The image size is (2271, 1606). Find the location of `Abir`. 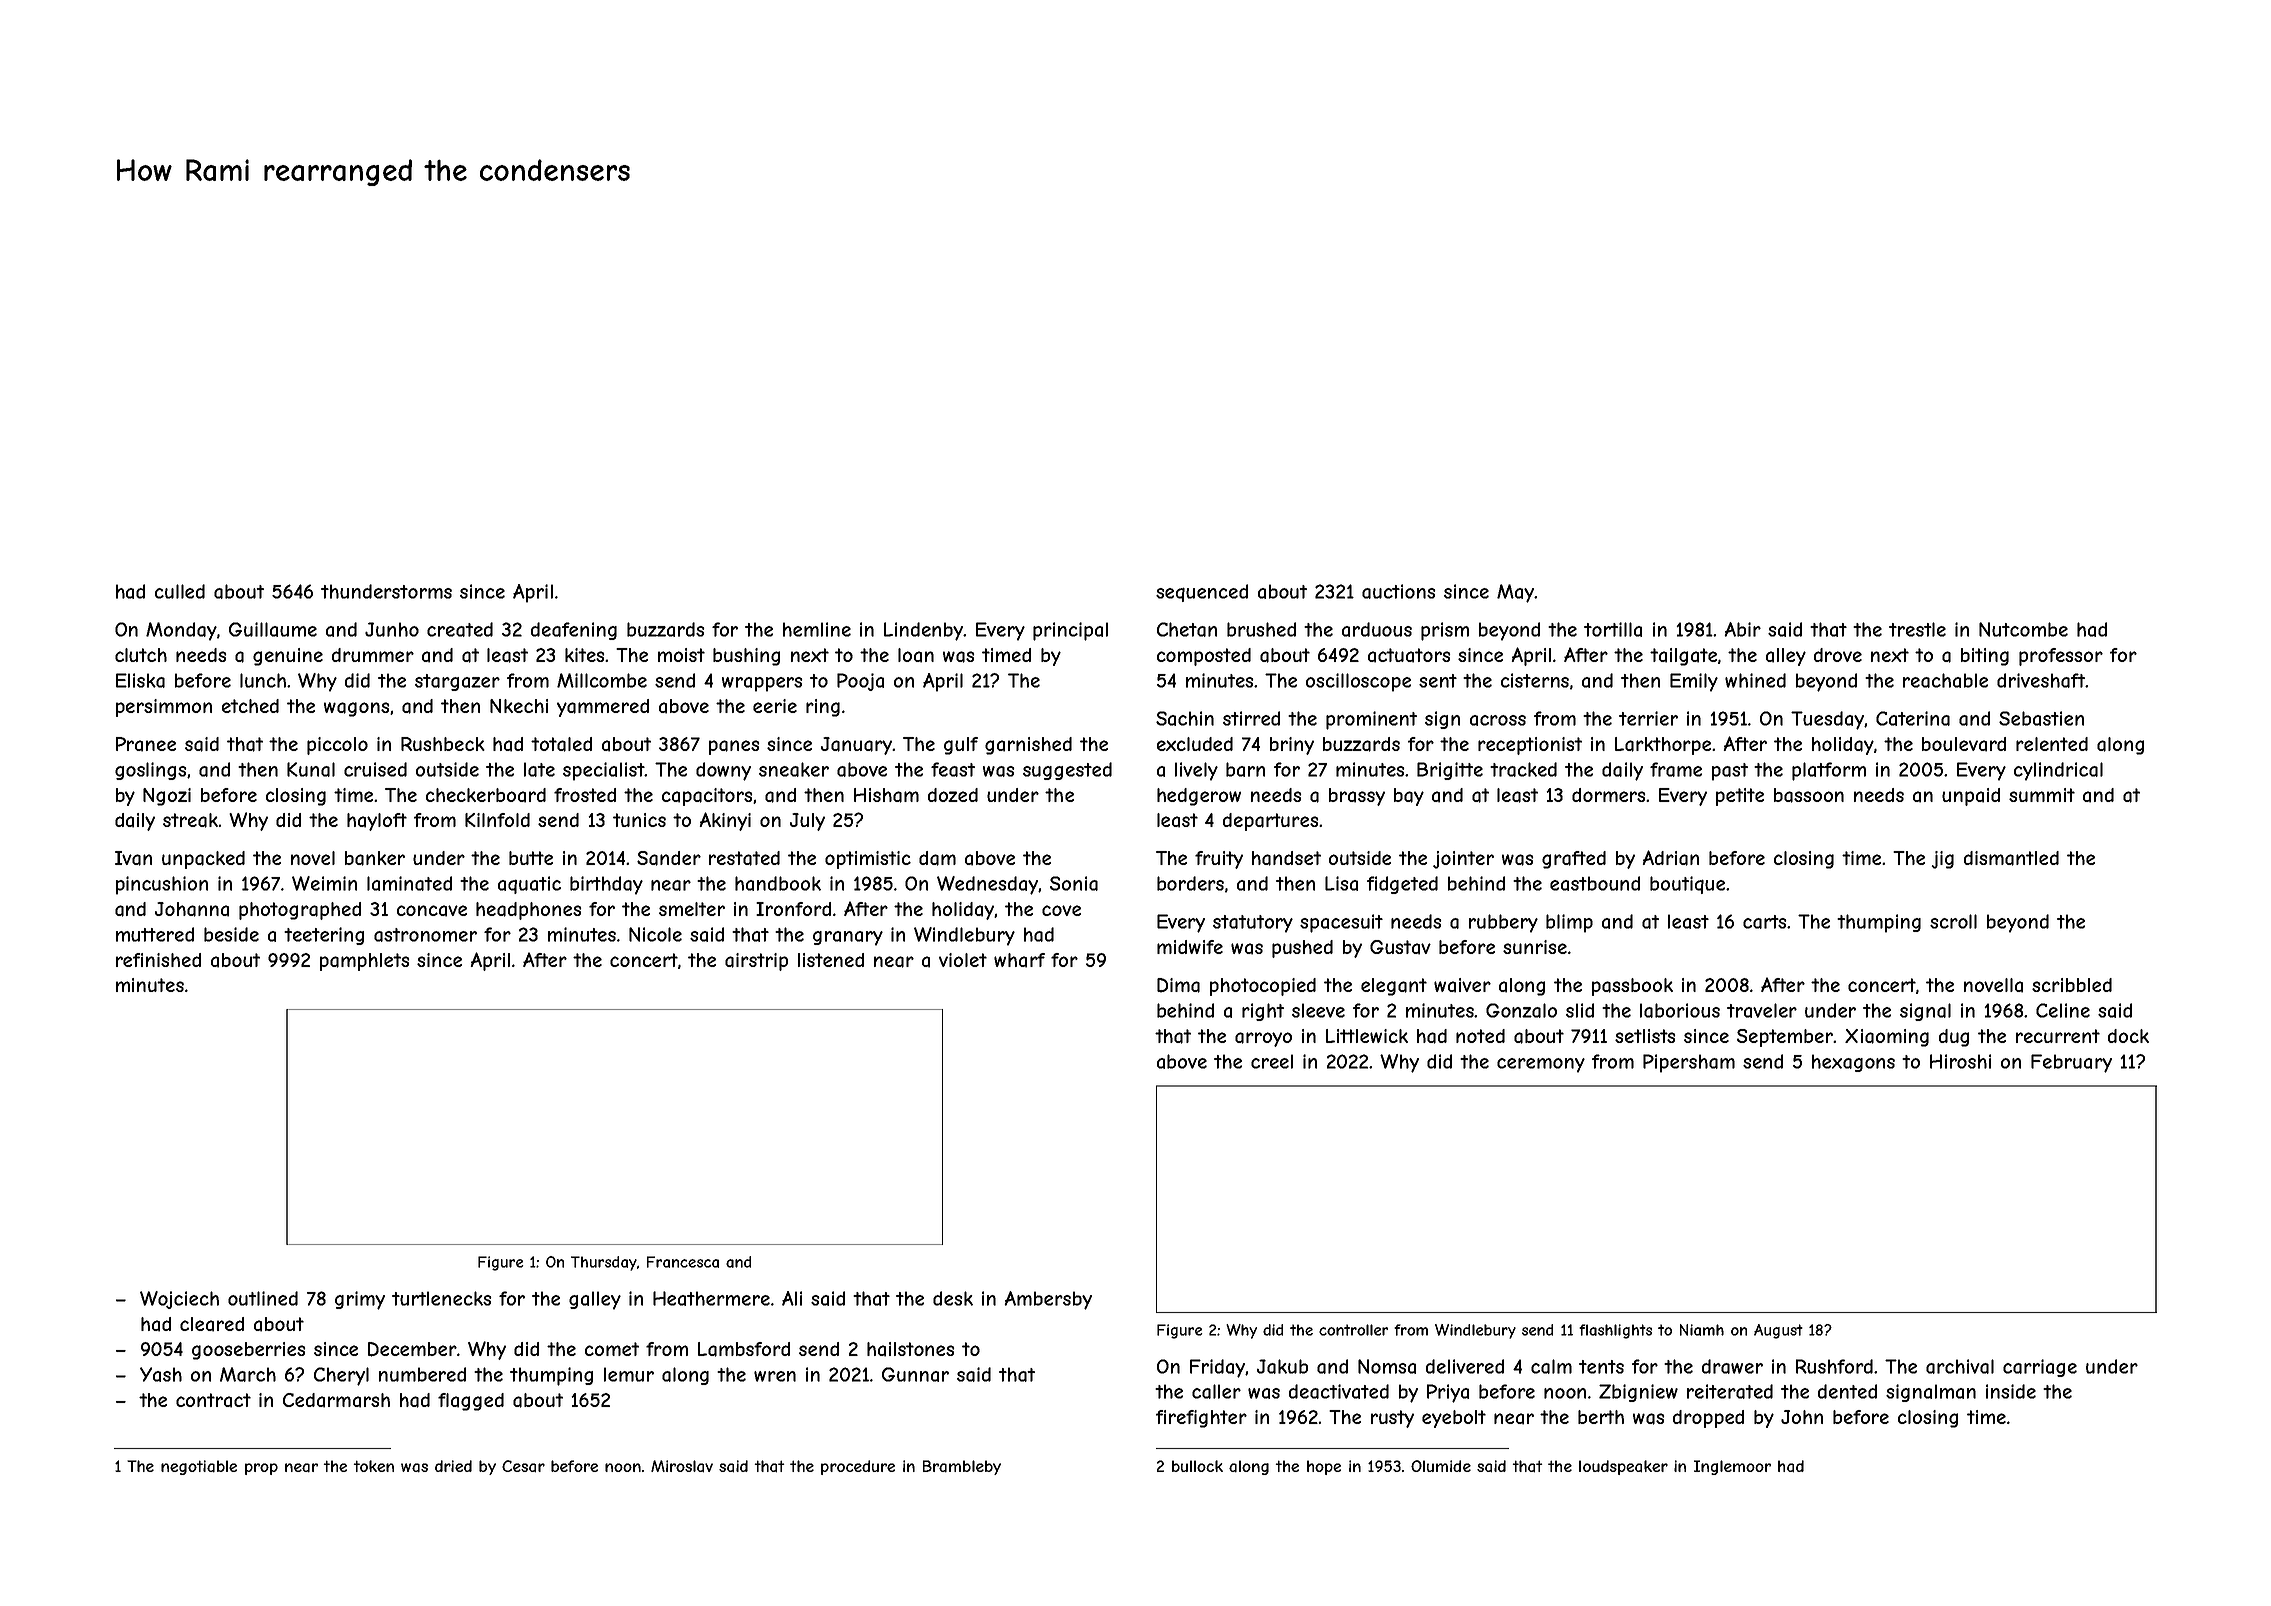

Abir is located at coordinates (1742, 629).
